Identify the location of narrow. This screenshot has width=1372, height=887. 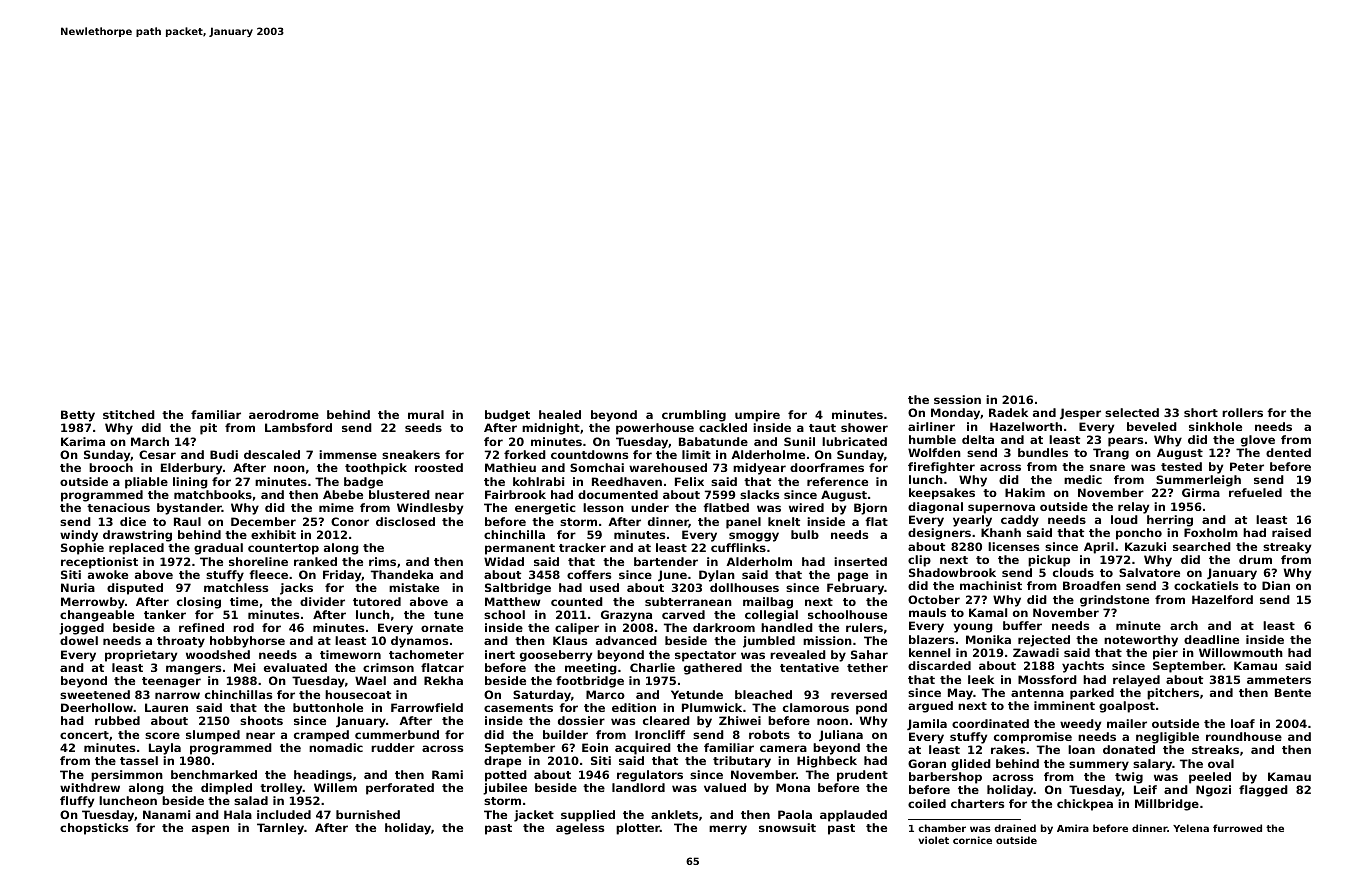
(177, 695).
